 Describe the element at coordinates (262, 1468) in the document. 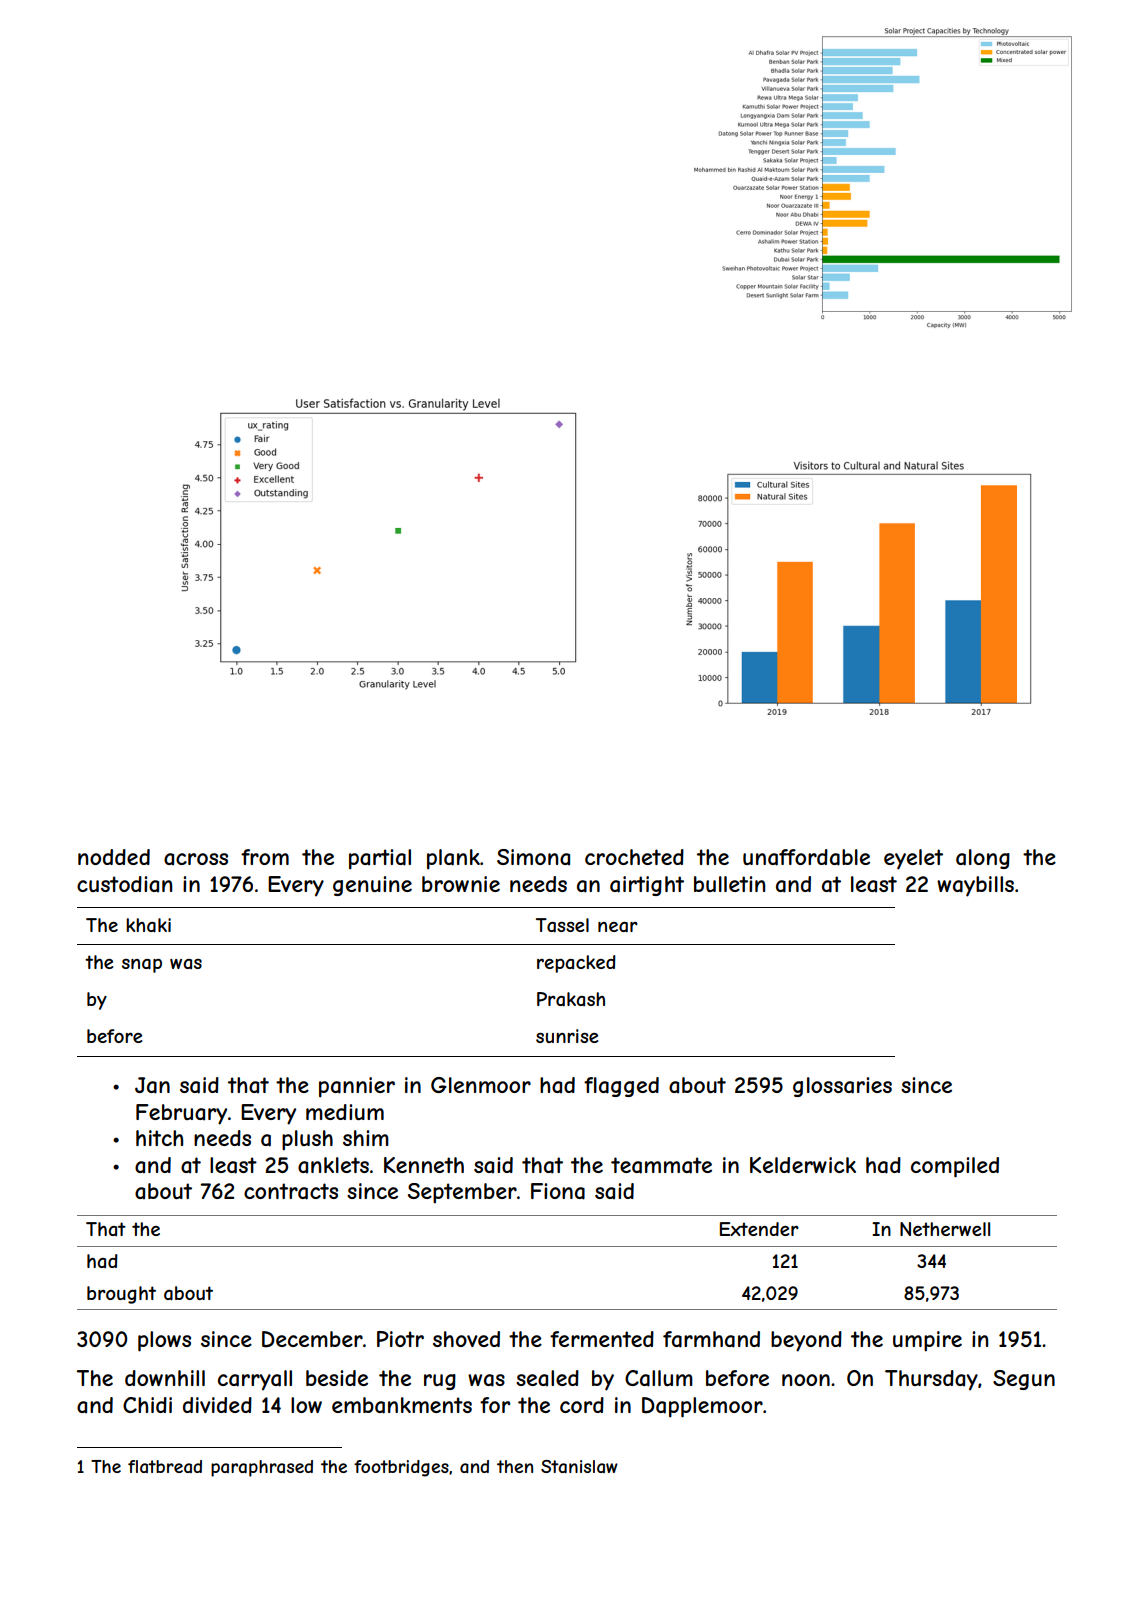

I see `paraphrased` at that location.
